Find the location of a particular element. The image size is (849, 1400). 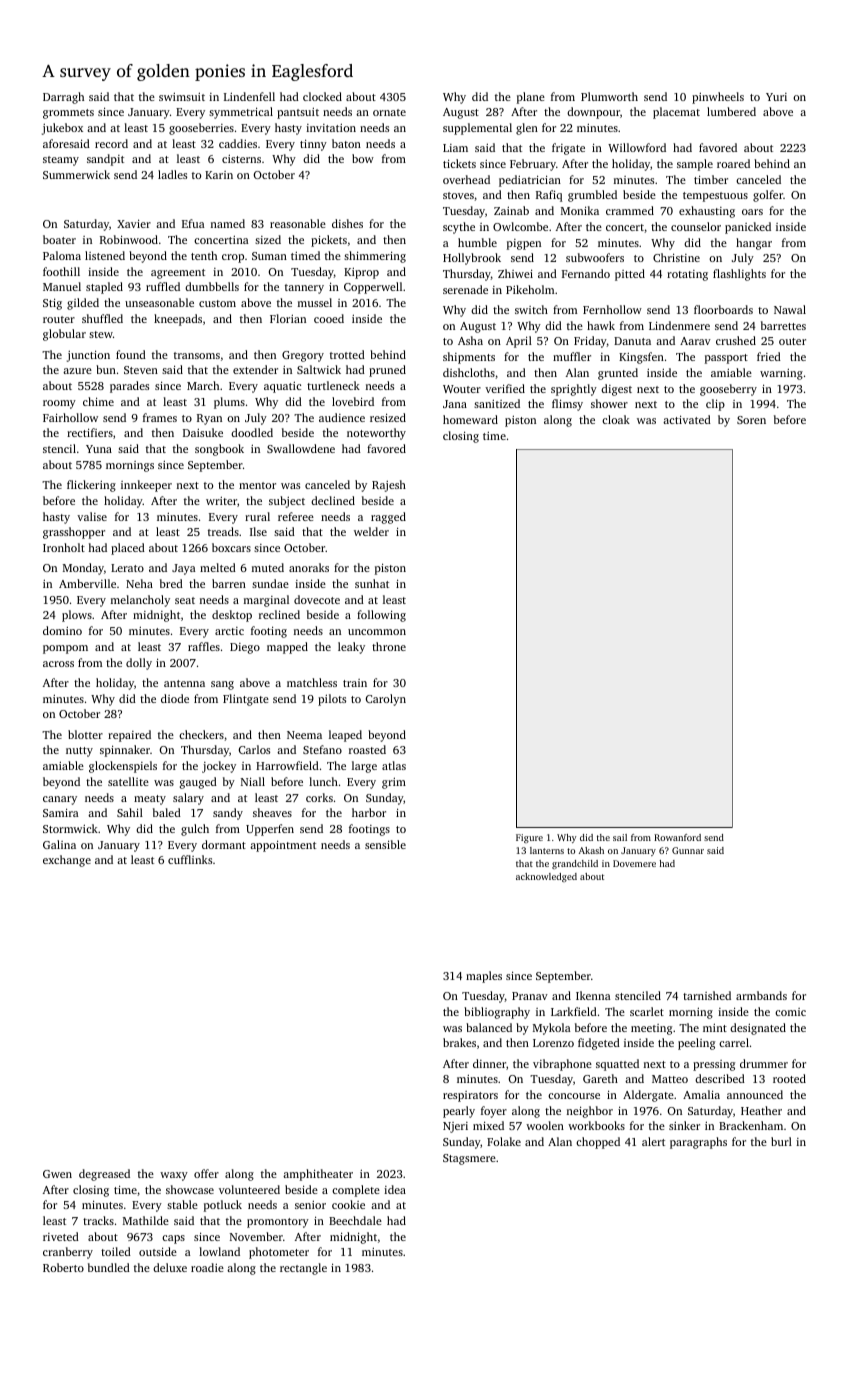

Darragh is located at coordinates (63, 98).
